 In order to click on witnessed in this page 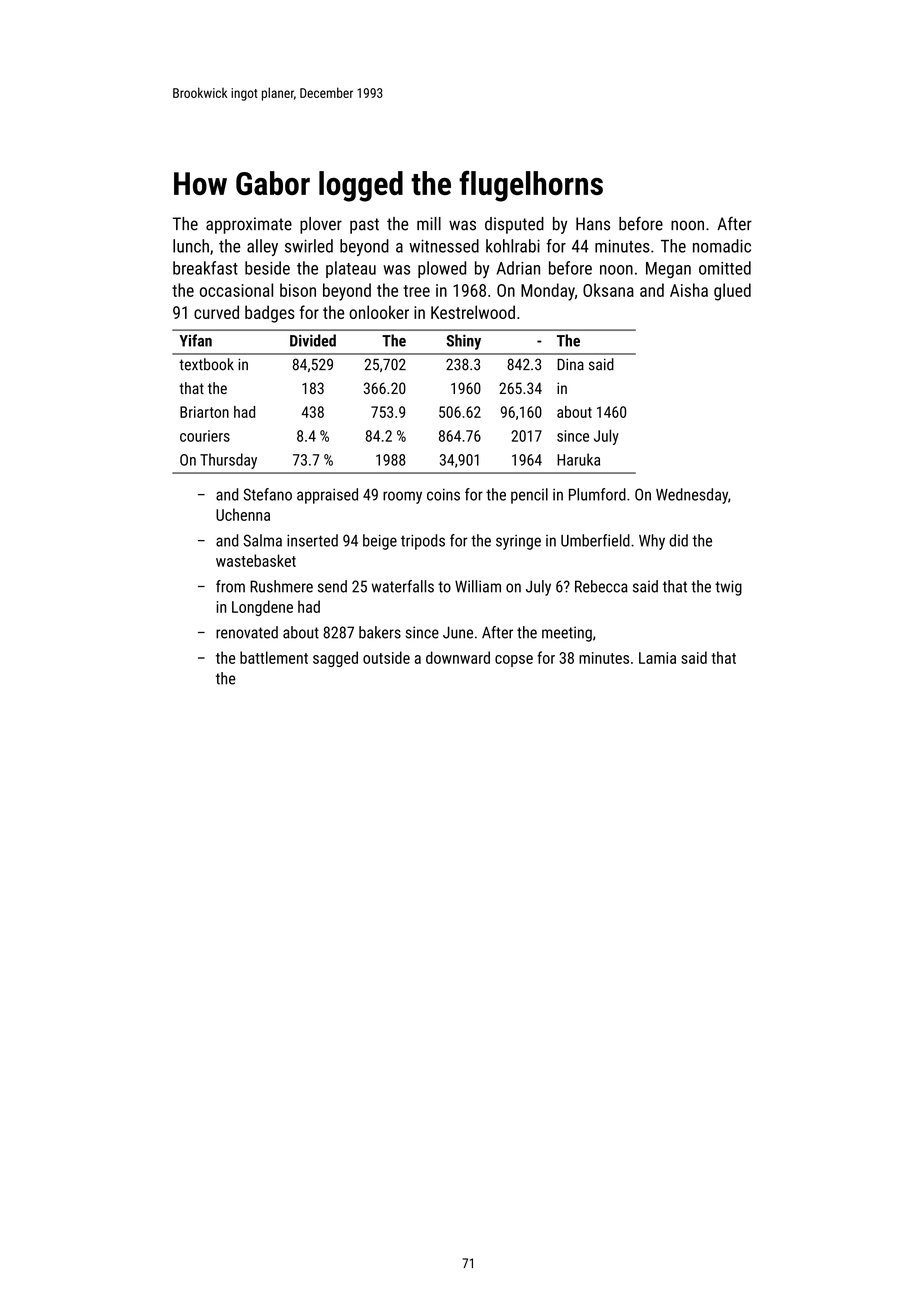, I will do `click(444, 246)`.
